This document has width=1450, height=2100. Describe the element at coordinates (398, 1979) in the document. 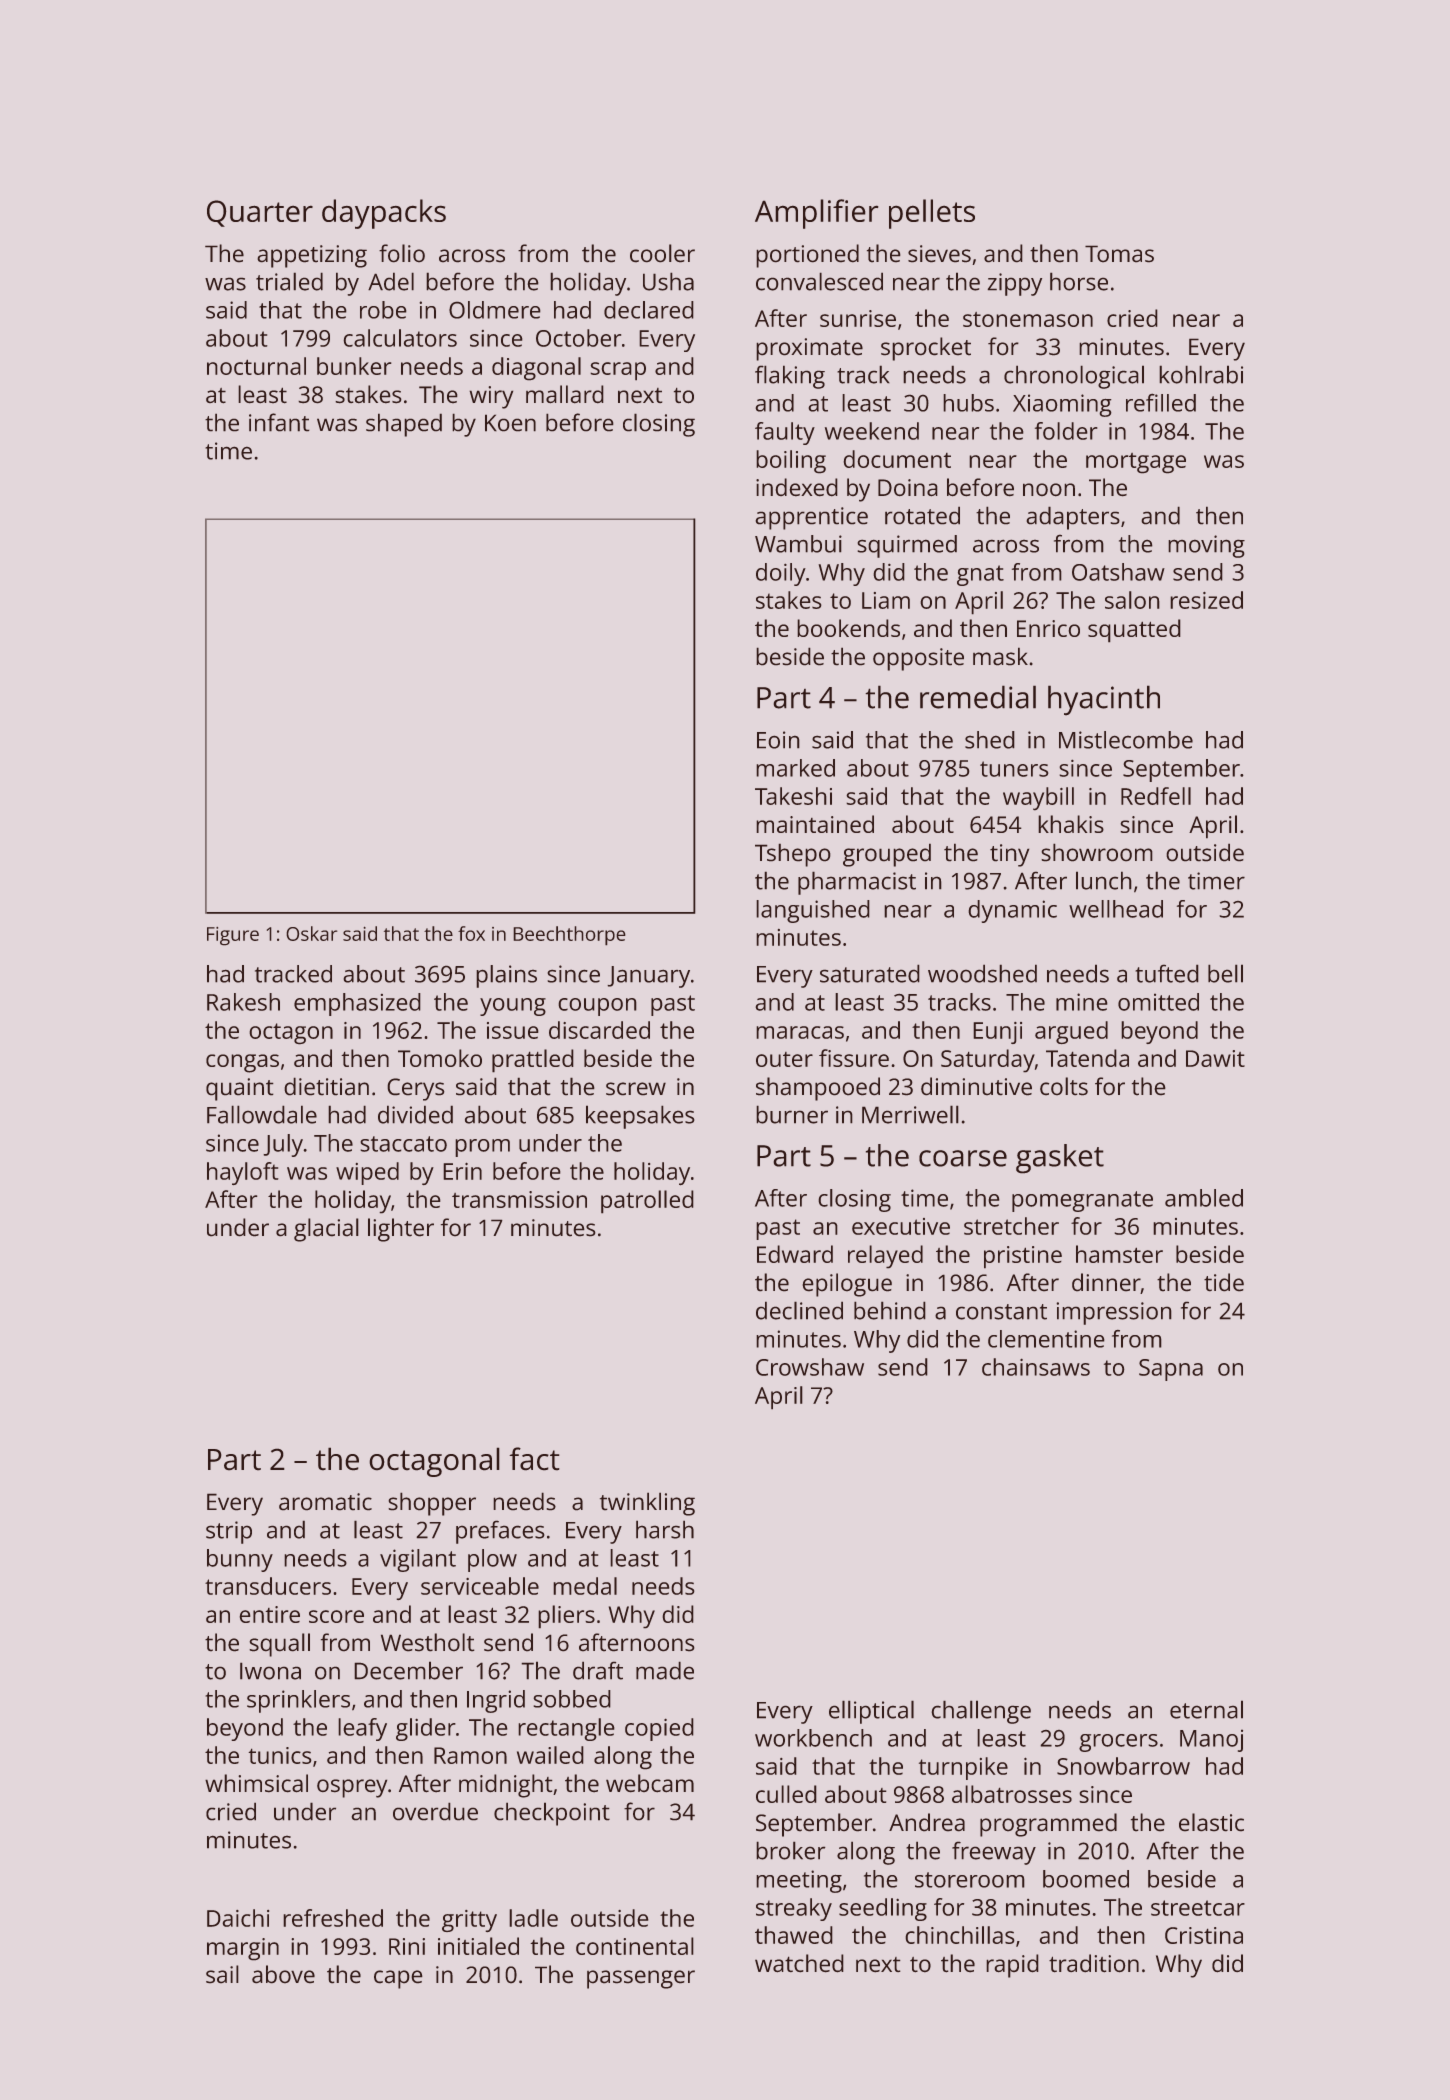

I see `cape` at that location.
